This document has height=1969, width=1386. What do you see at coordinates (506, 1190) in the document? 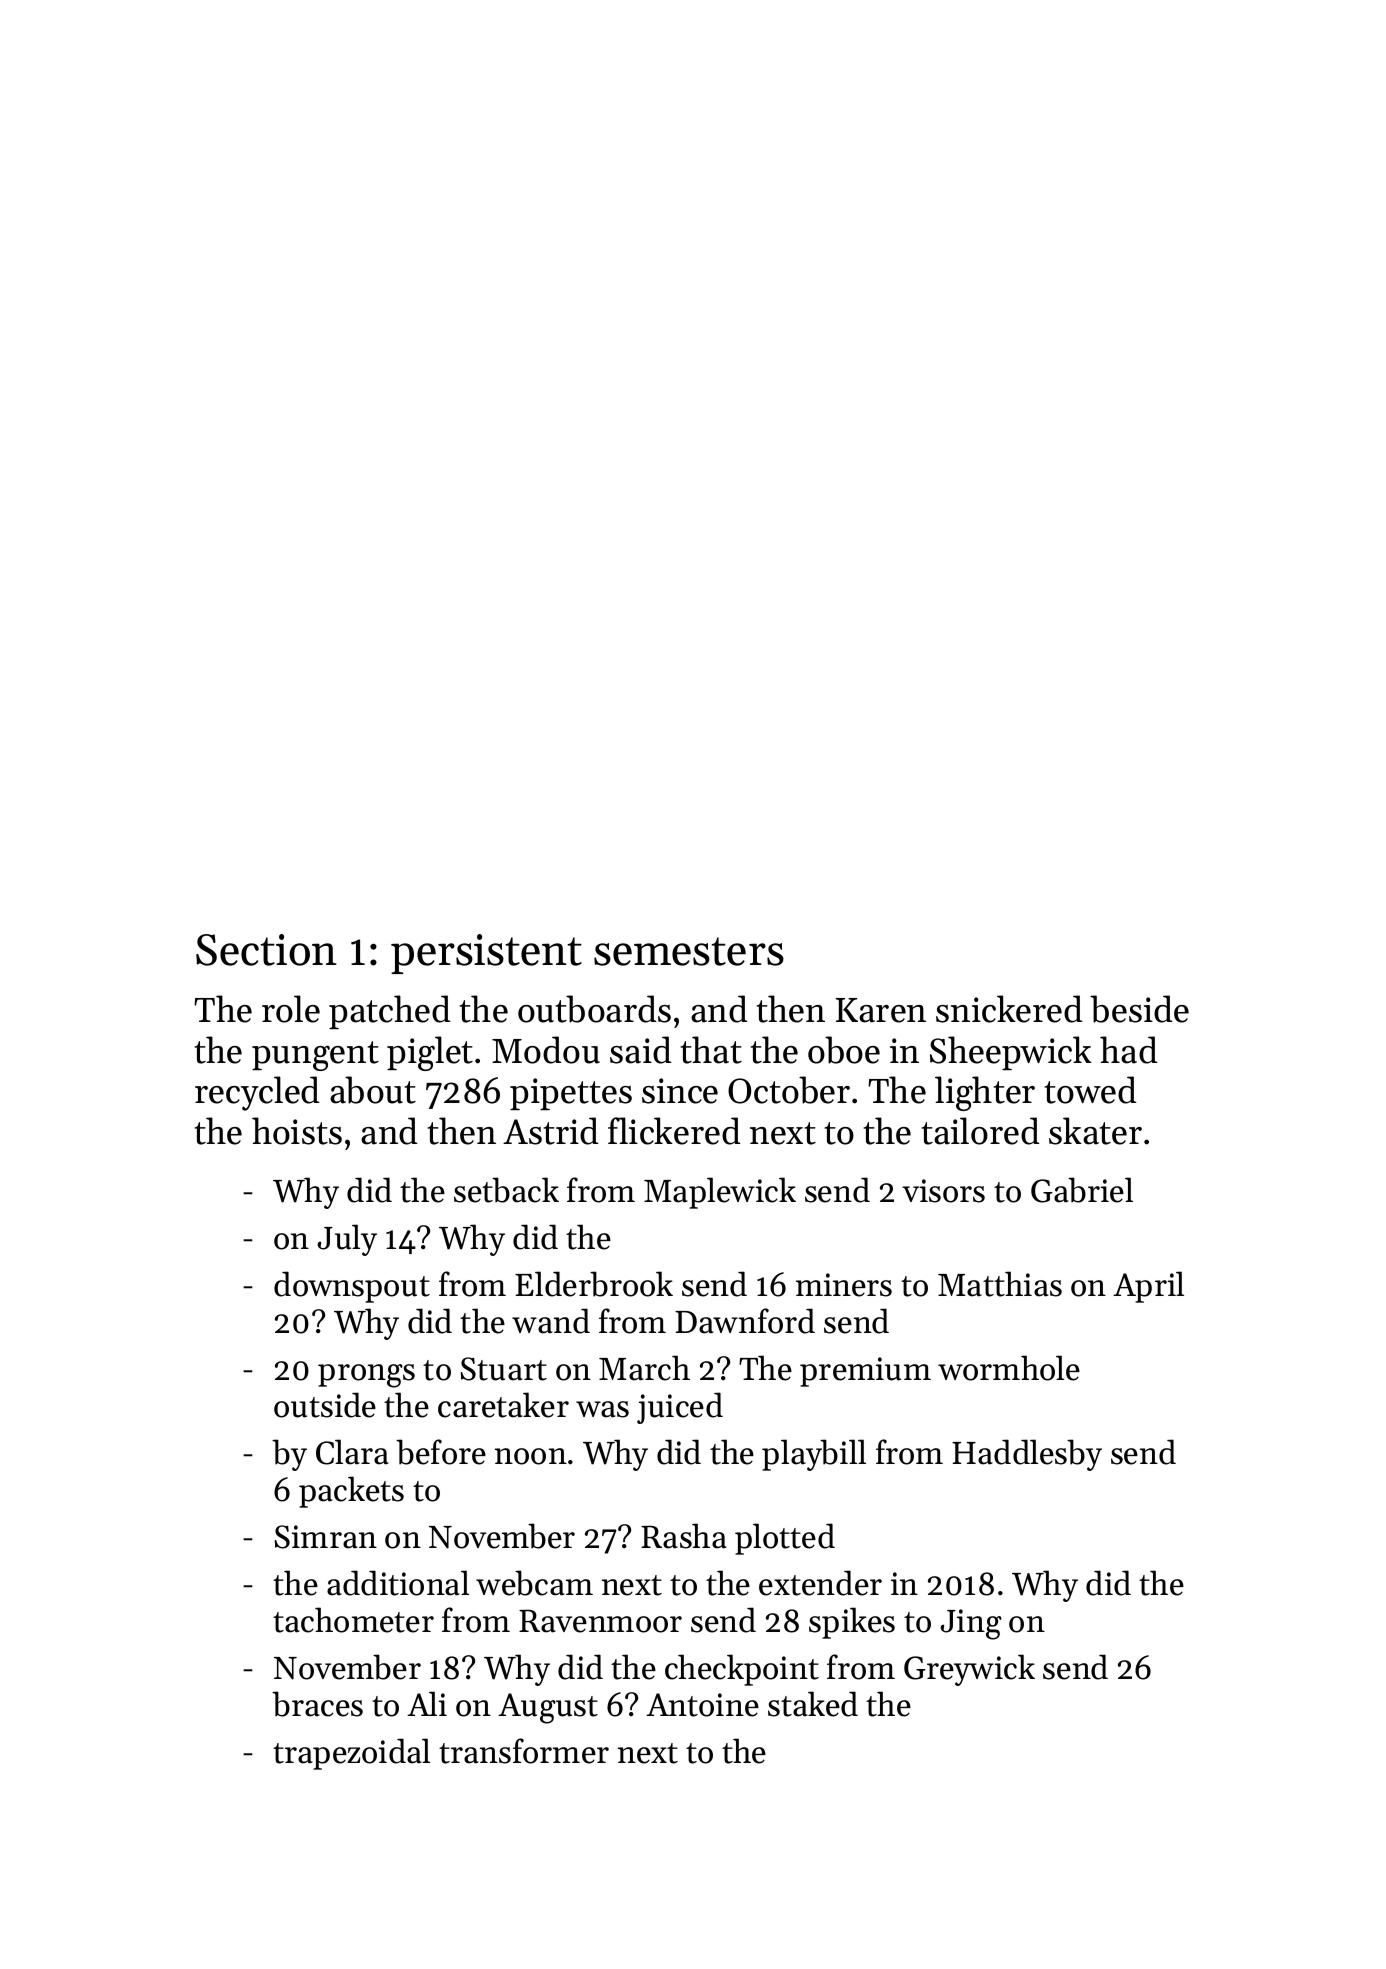
I see `setback` at bounding box center [506, 1190].
